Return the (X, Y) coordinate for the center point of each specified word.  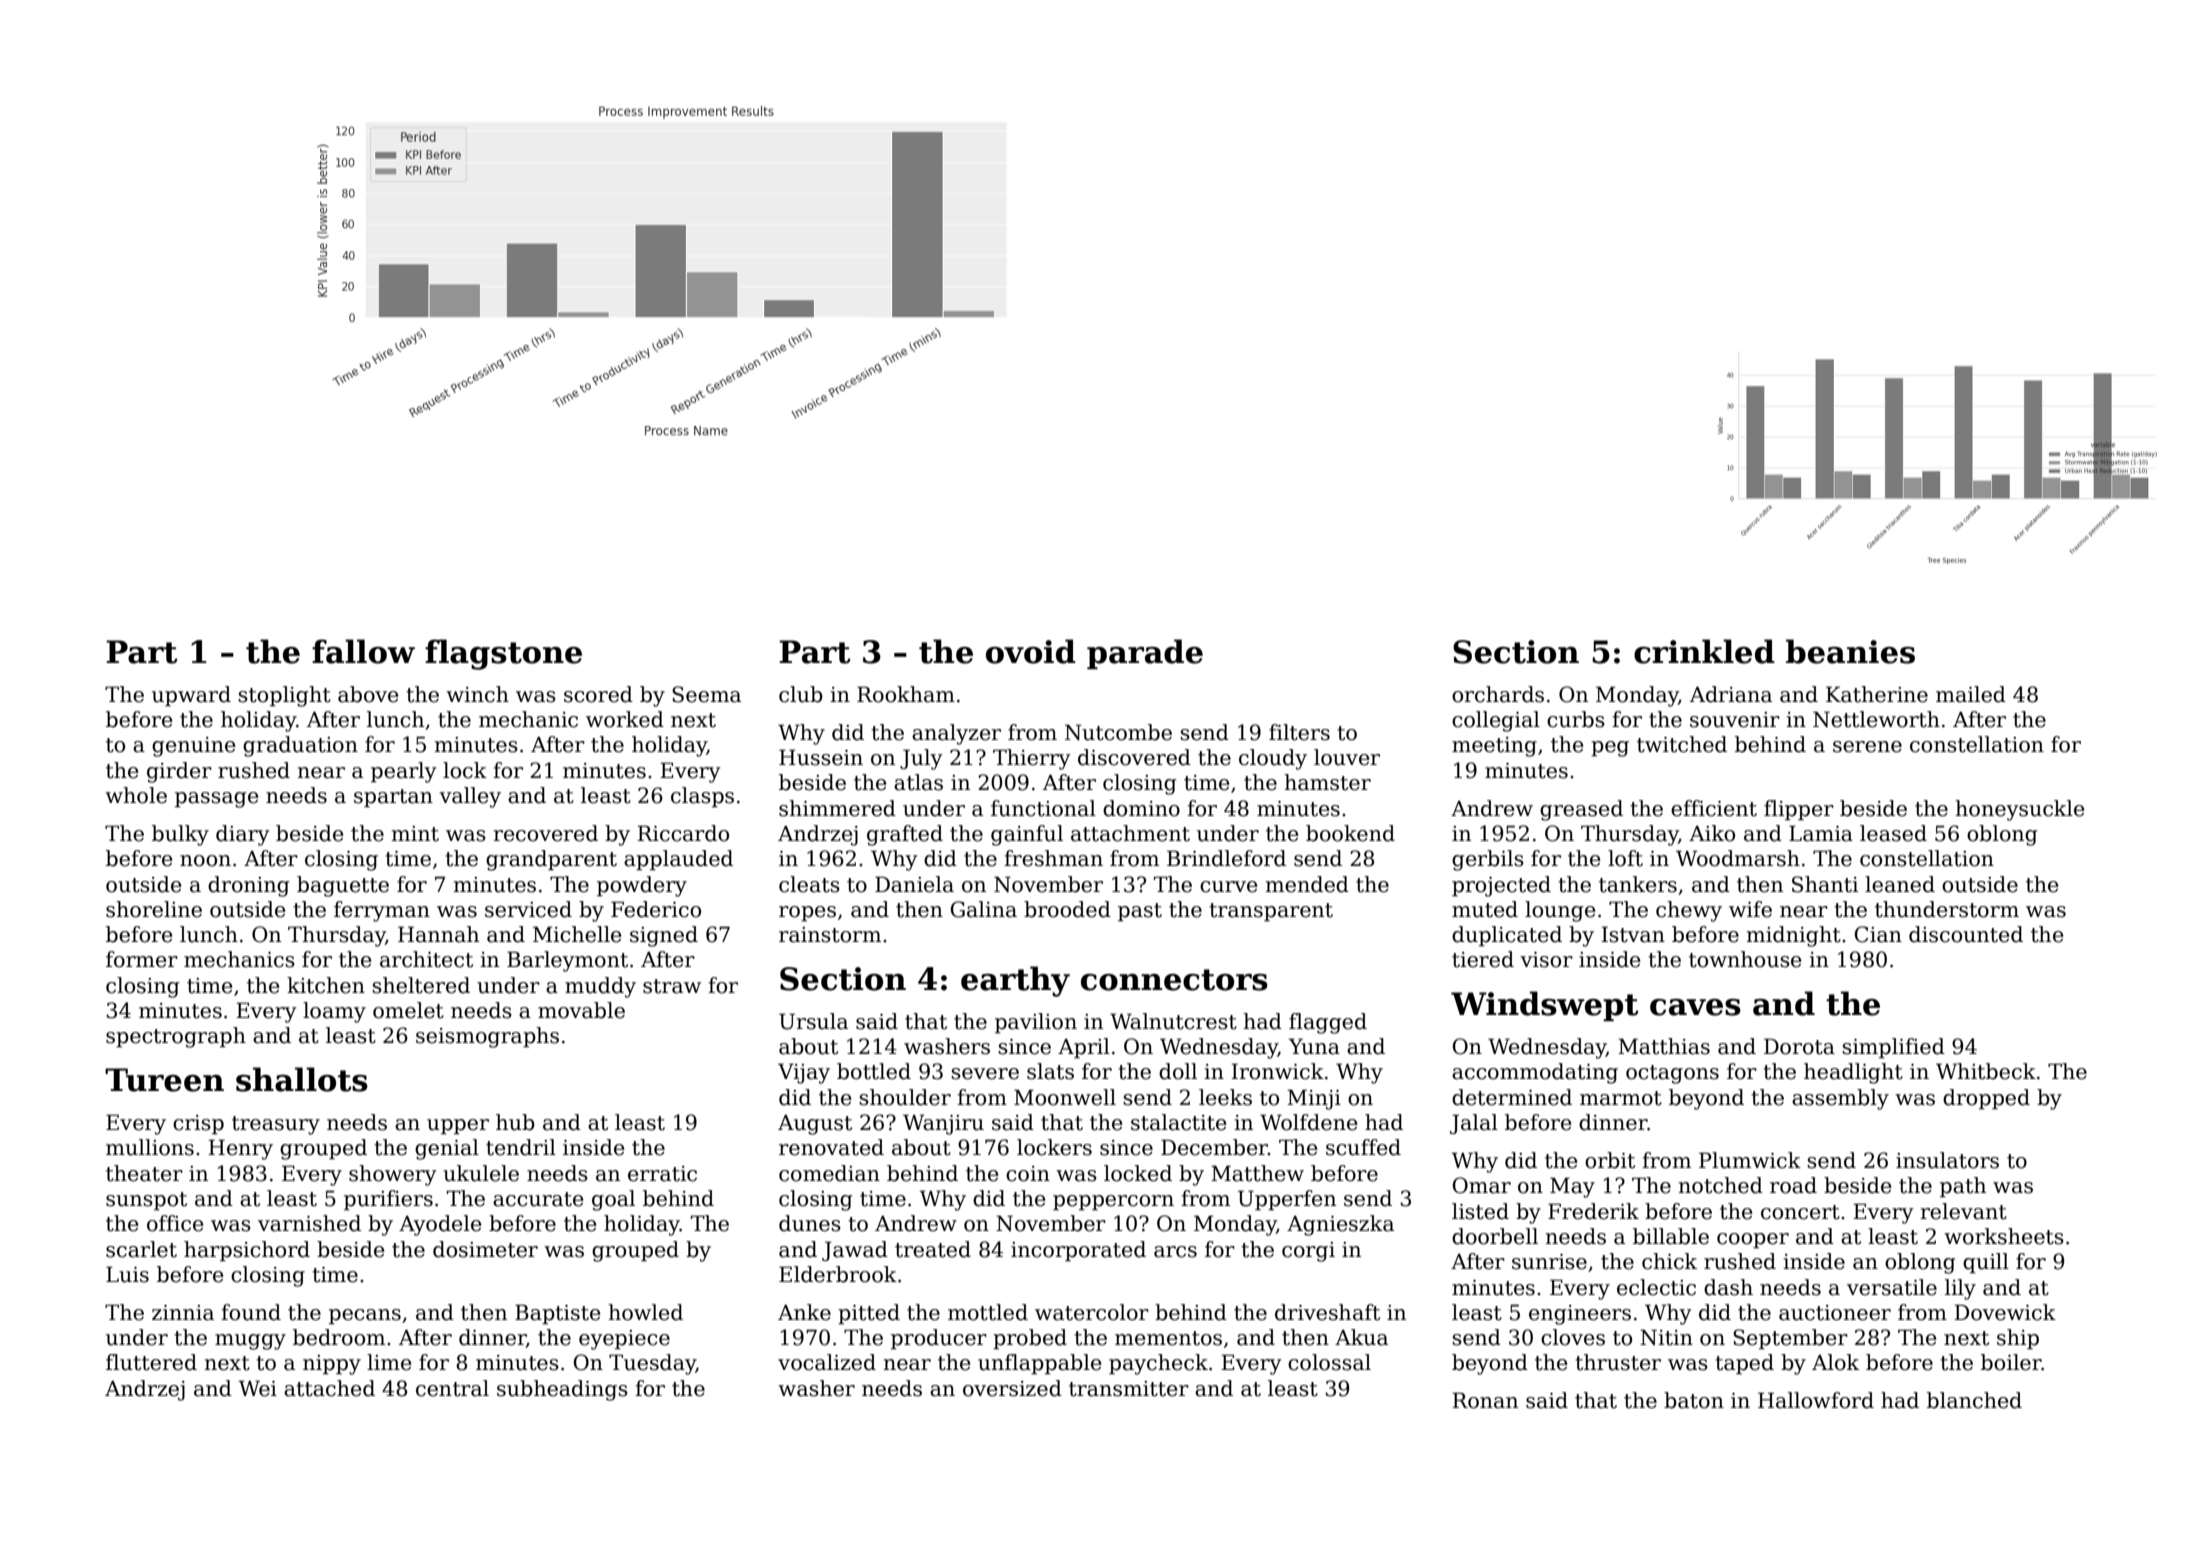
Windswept (1545, 1006)
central (452, 1388)
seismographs (487, 1037)
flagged (1328, 1023)
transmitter (1129, 1389)
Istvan (1633, 934)
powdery (642, 886)
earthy (1015, 981)
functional (1043, 808)
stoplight (284, 696)
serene (1867, 747)
